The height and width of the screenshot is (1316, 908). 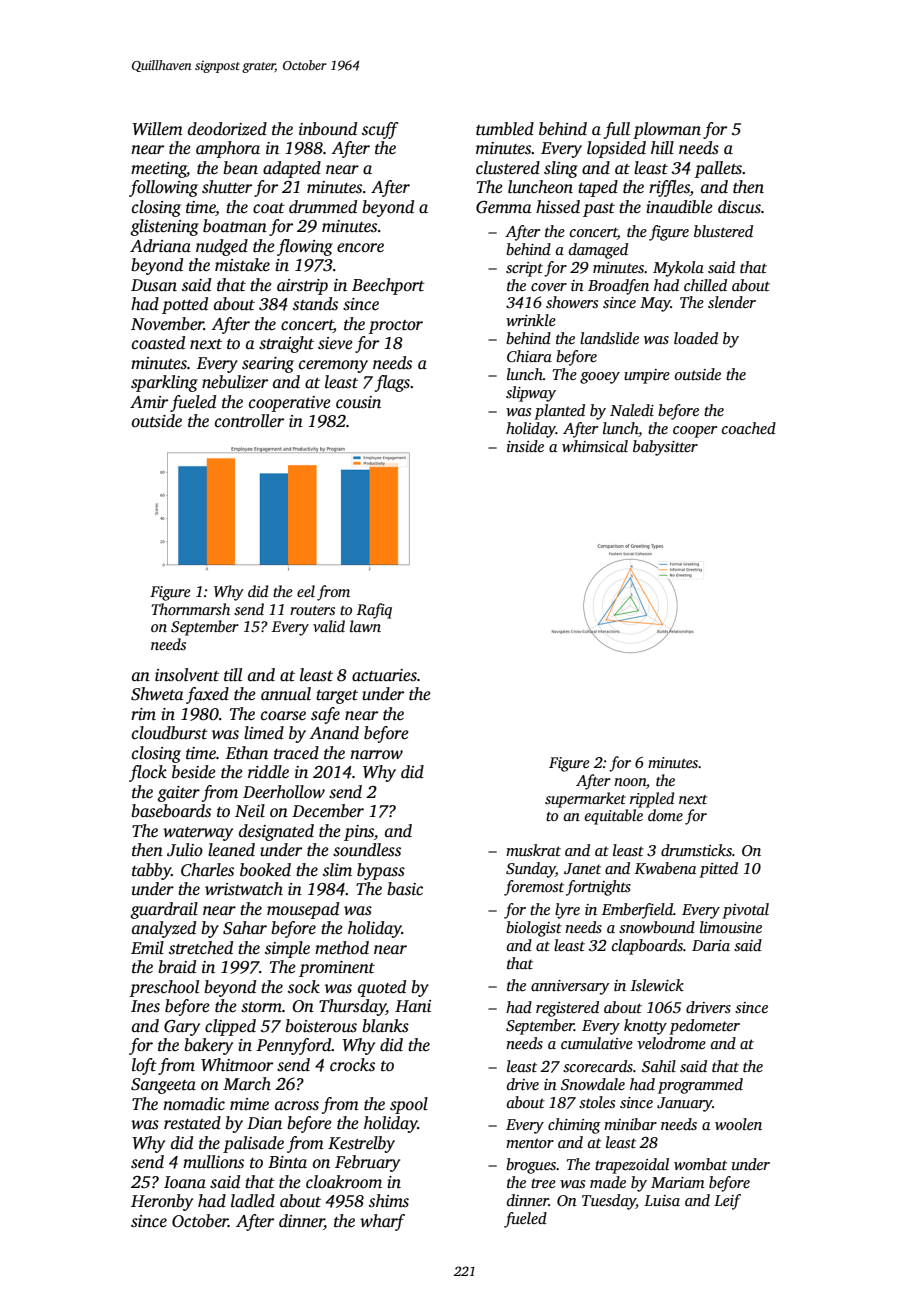 I want to click on Amir, so click(x=149, y=402).
